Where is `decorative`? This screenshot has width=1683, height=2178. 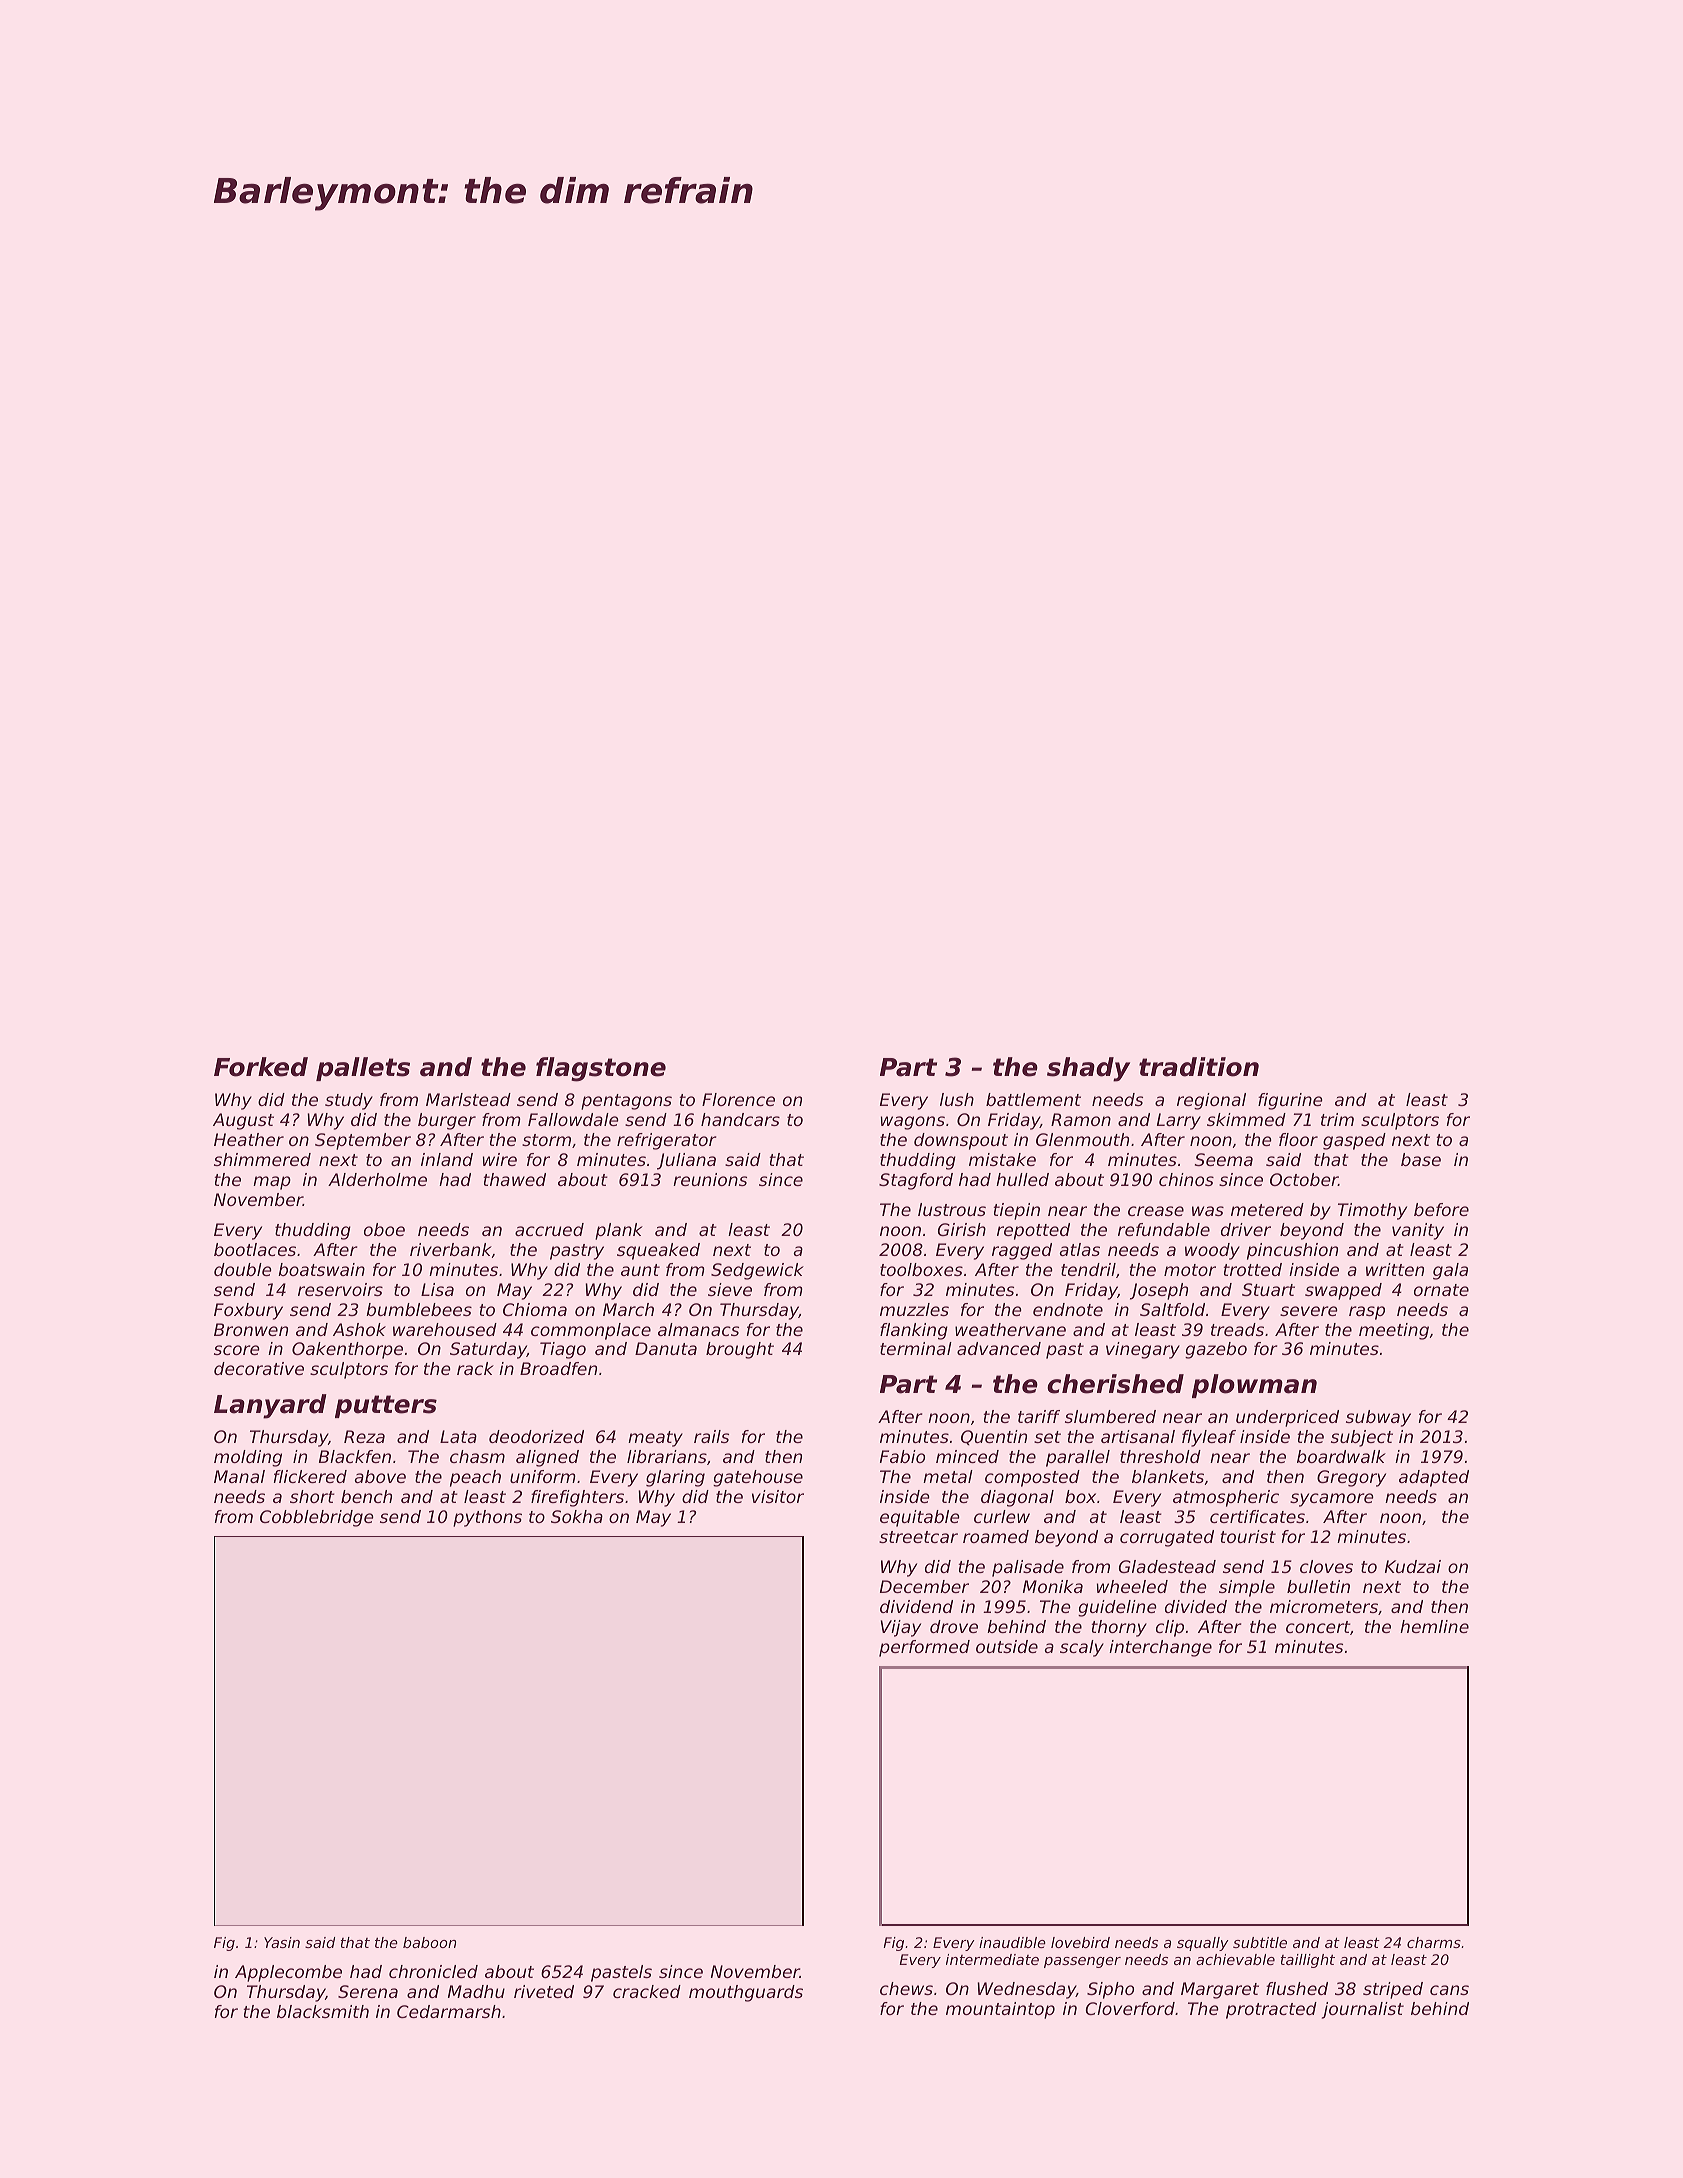 decorative is located at coordinates (259, 1368).
